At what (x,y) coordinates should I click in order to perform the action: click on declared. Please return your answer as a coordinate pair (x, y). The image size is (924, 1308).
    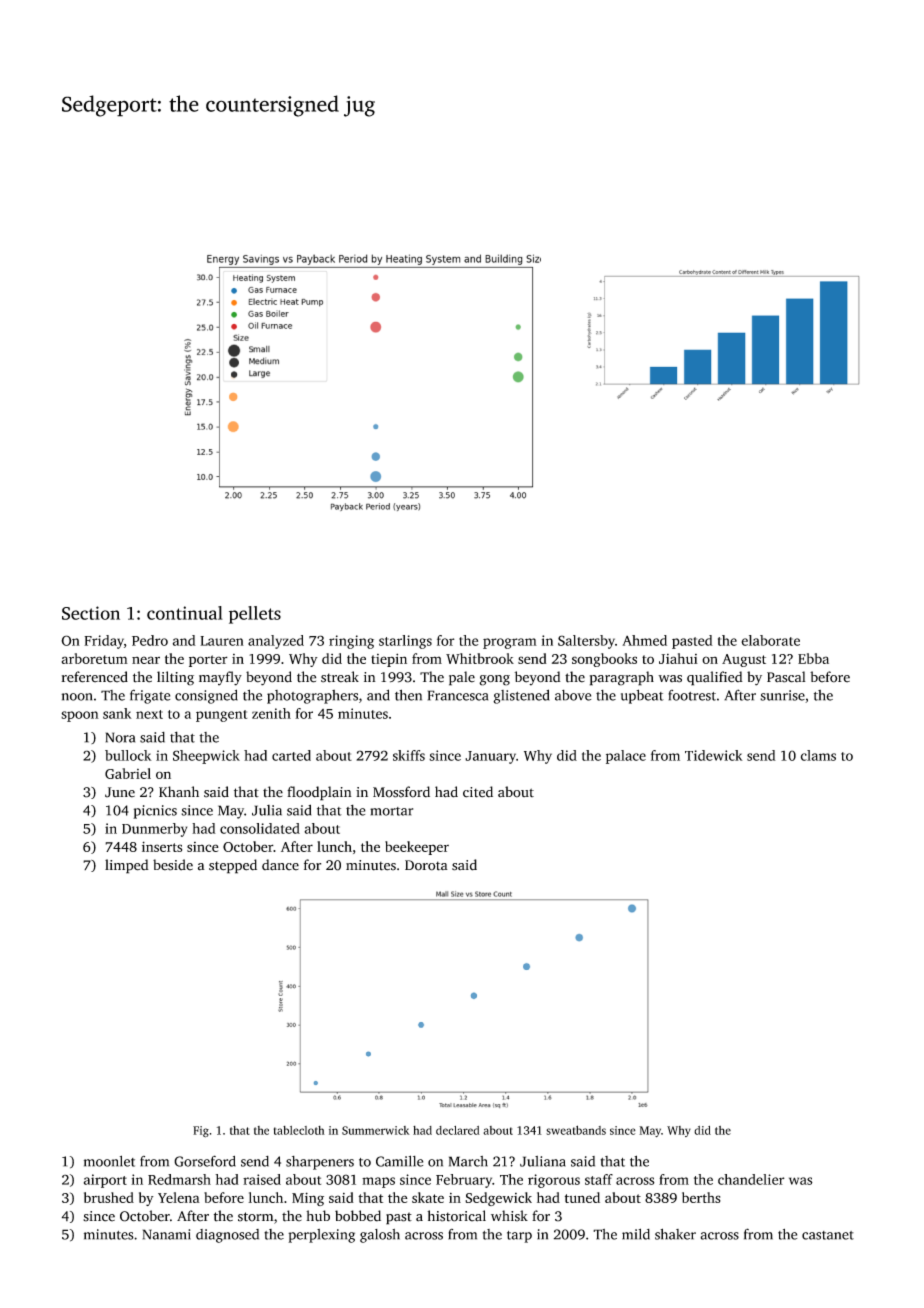
    Looking at the image, I should click on (458, 1130).
